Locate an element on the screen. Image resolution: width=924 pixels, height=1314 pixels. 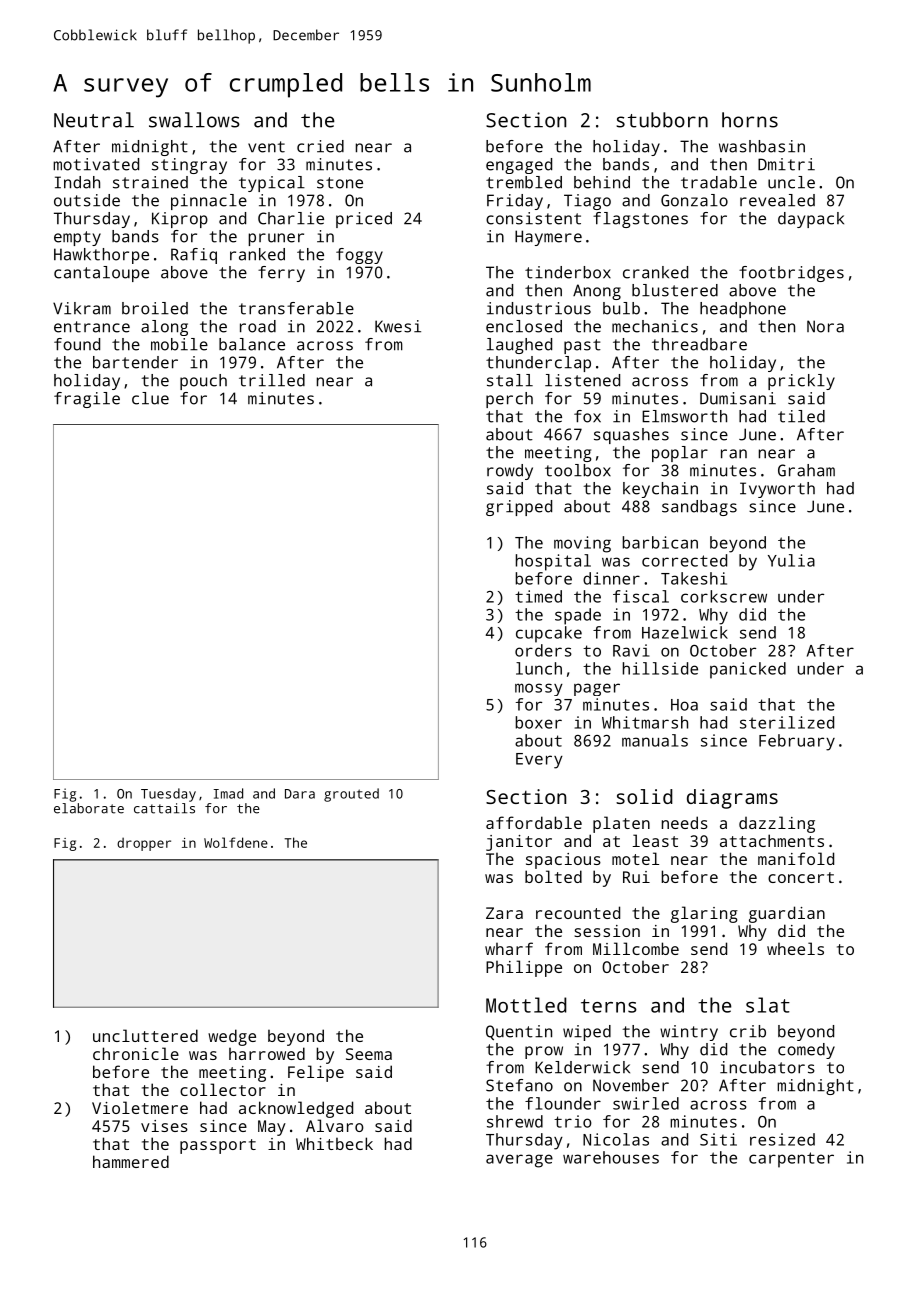
panicked is located at coordinates (748, 670).
